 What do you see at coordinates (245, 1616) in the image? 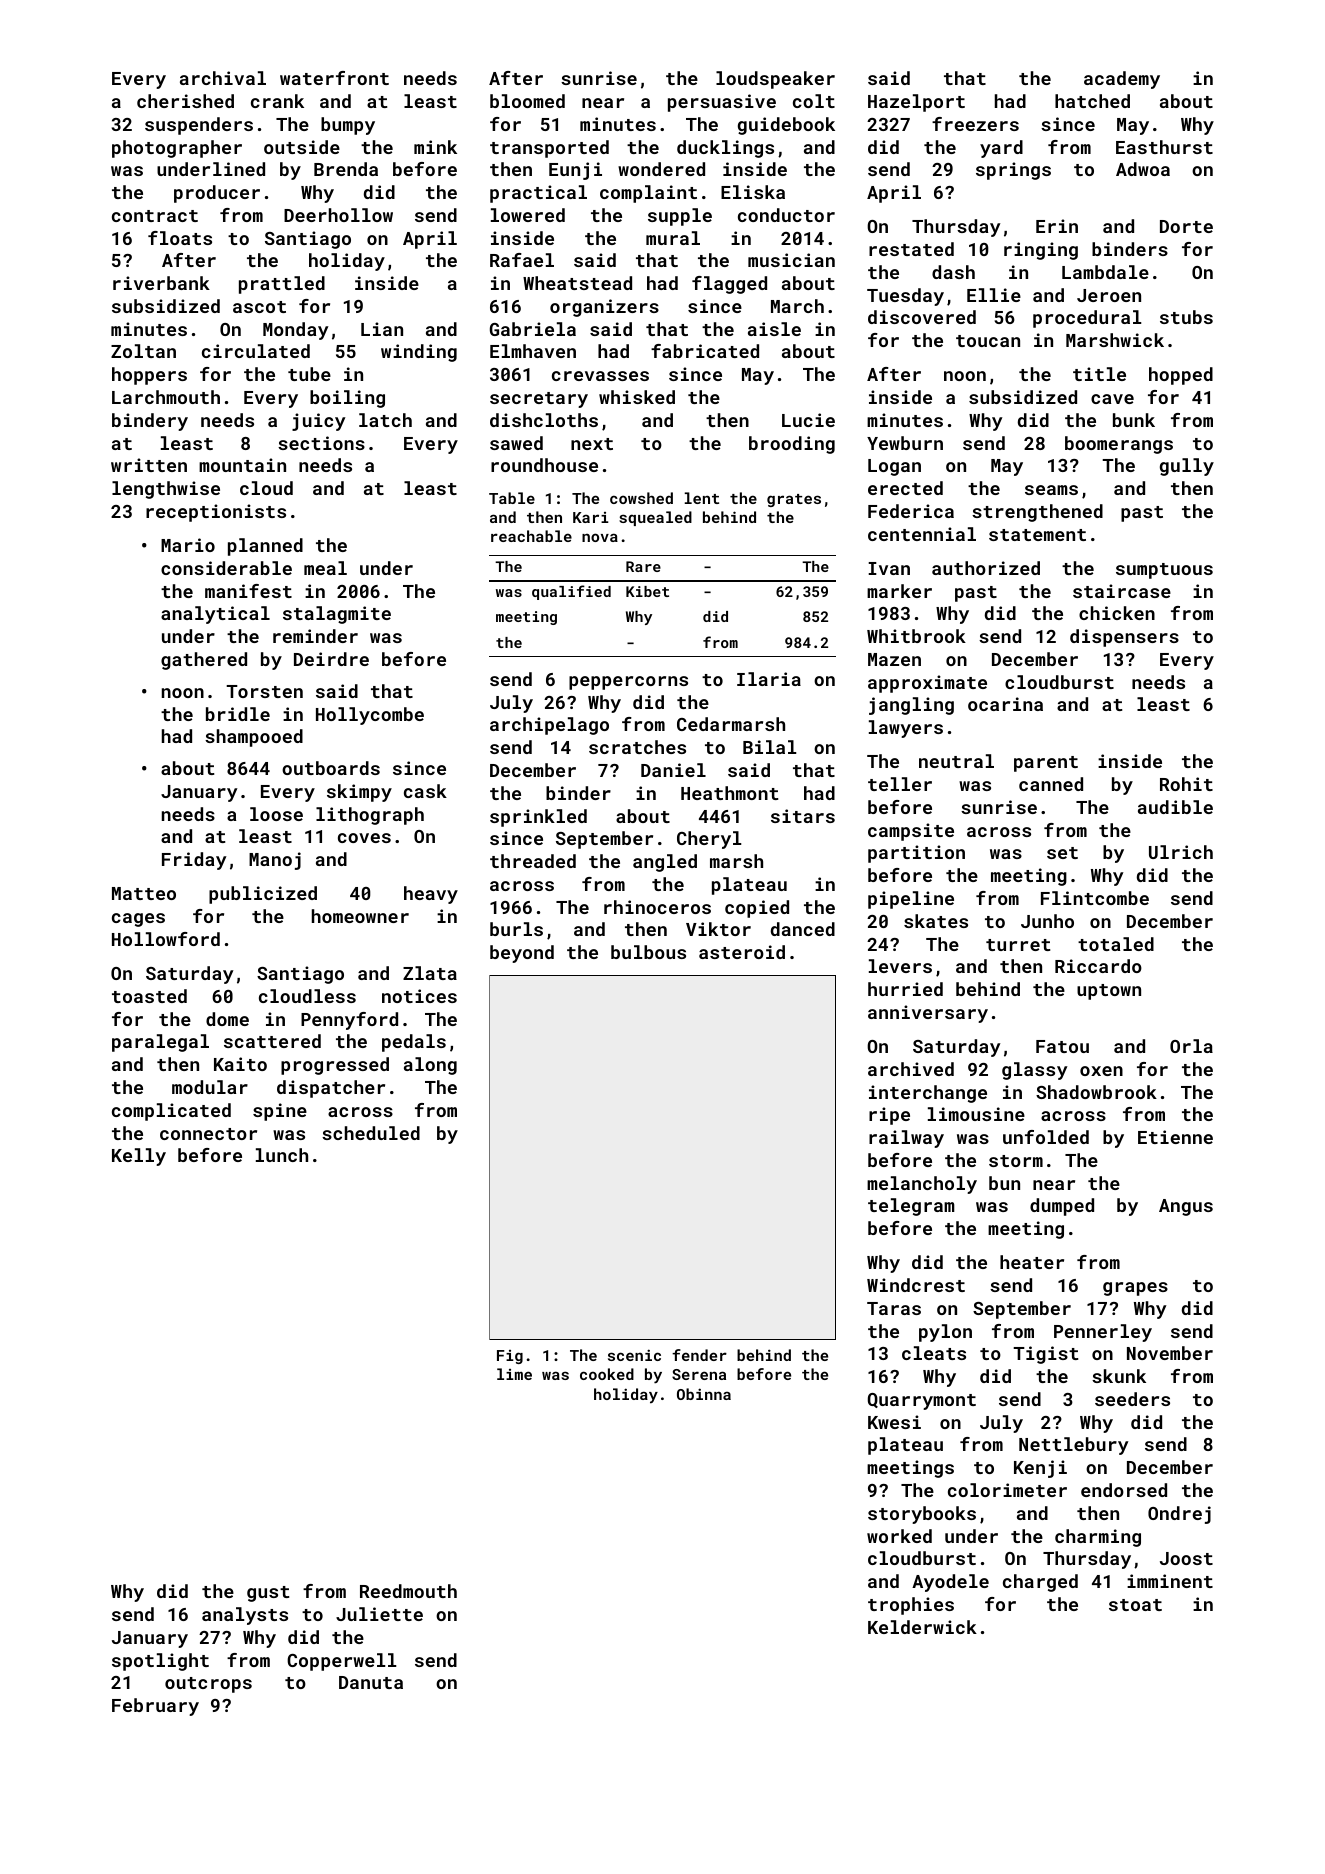
I see `analysts` at bounding box center [245, 1616].
